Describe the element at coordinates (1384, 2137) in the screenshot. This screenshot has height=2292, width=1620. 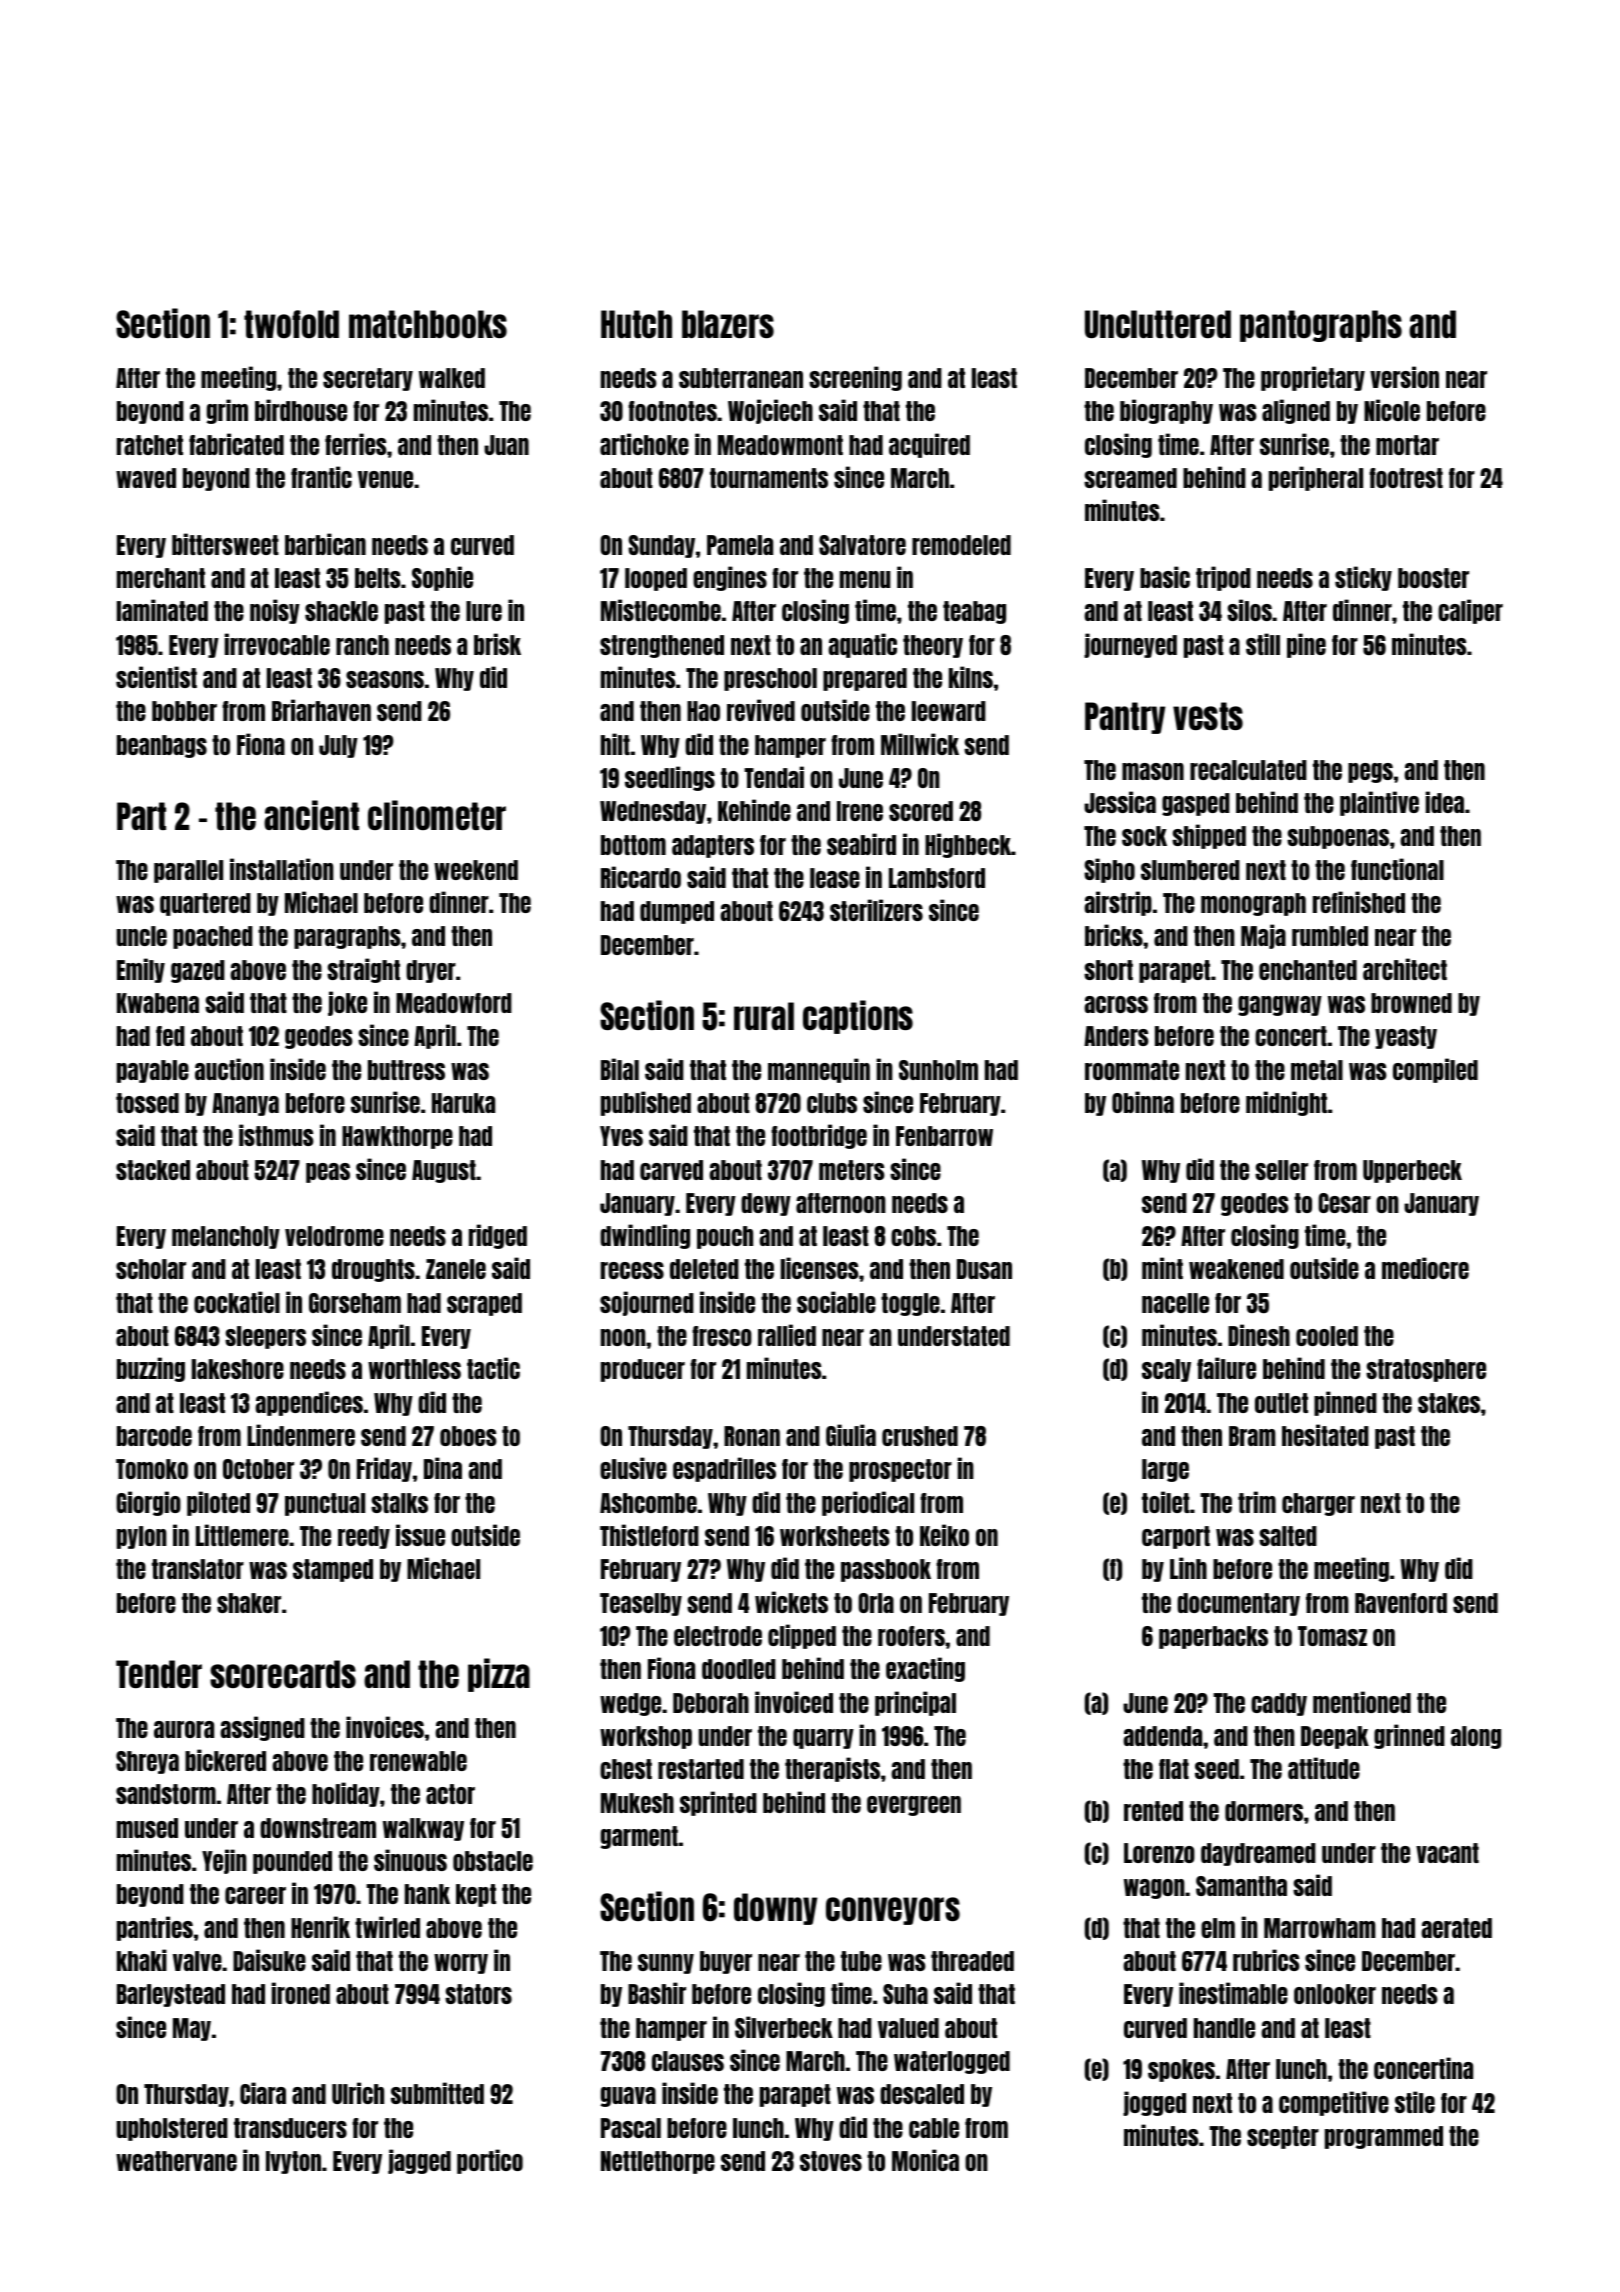
I see `programmed` at that location.
